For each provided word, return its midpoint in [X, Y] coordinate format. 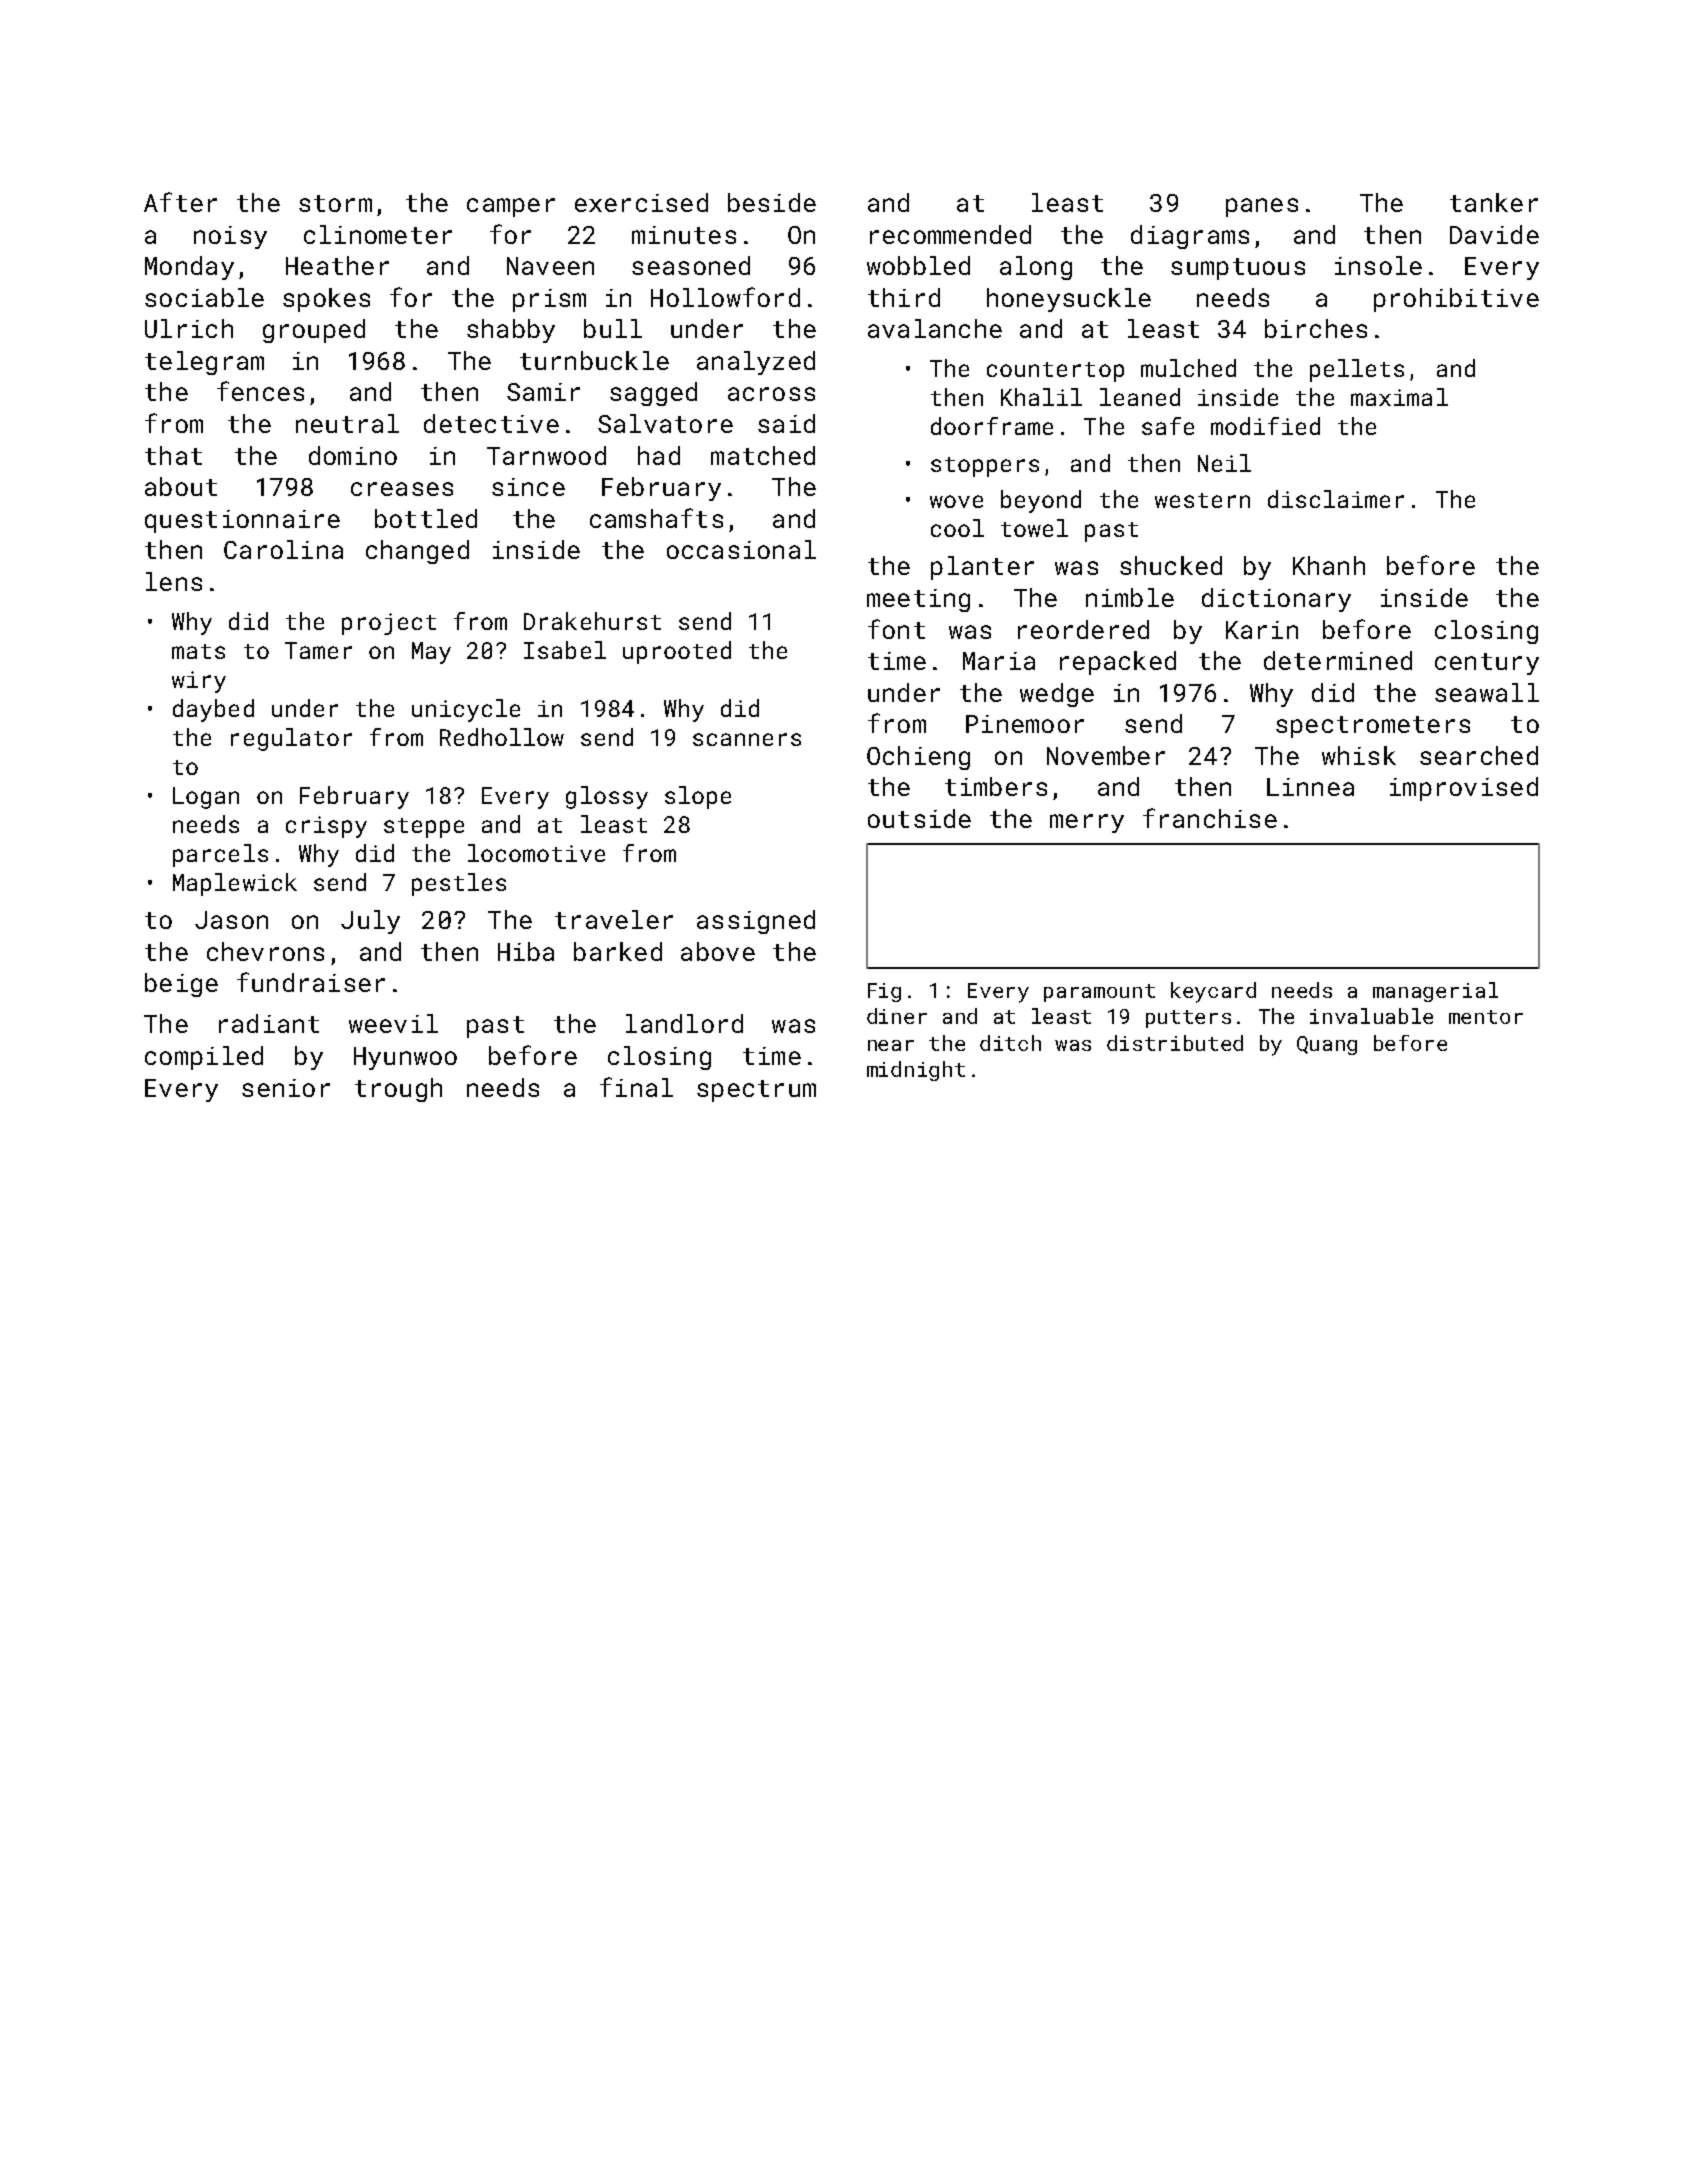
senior [286, 1088]
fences [260, 391]
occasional [741, 549]
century [1487, 664]
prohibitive [1456, 300]
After [180, 202]
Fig [884, 992]
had [659, 455]
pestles [459, 884]
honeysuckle [1069, 300]
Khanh [1329, 565]
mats [198, 651]
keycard [1213, 992]
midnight [916, 1071]
